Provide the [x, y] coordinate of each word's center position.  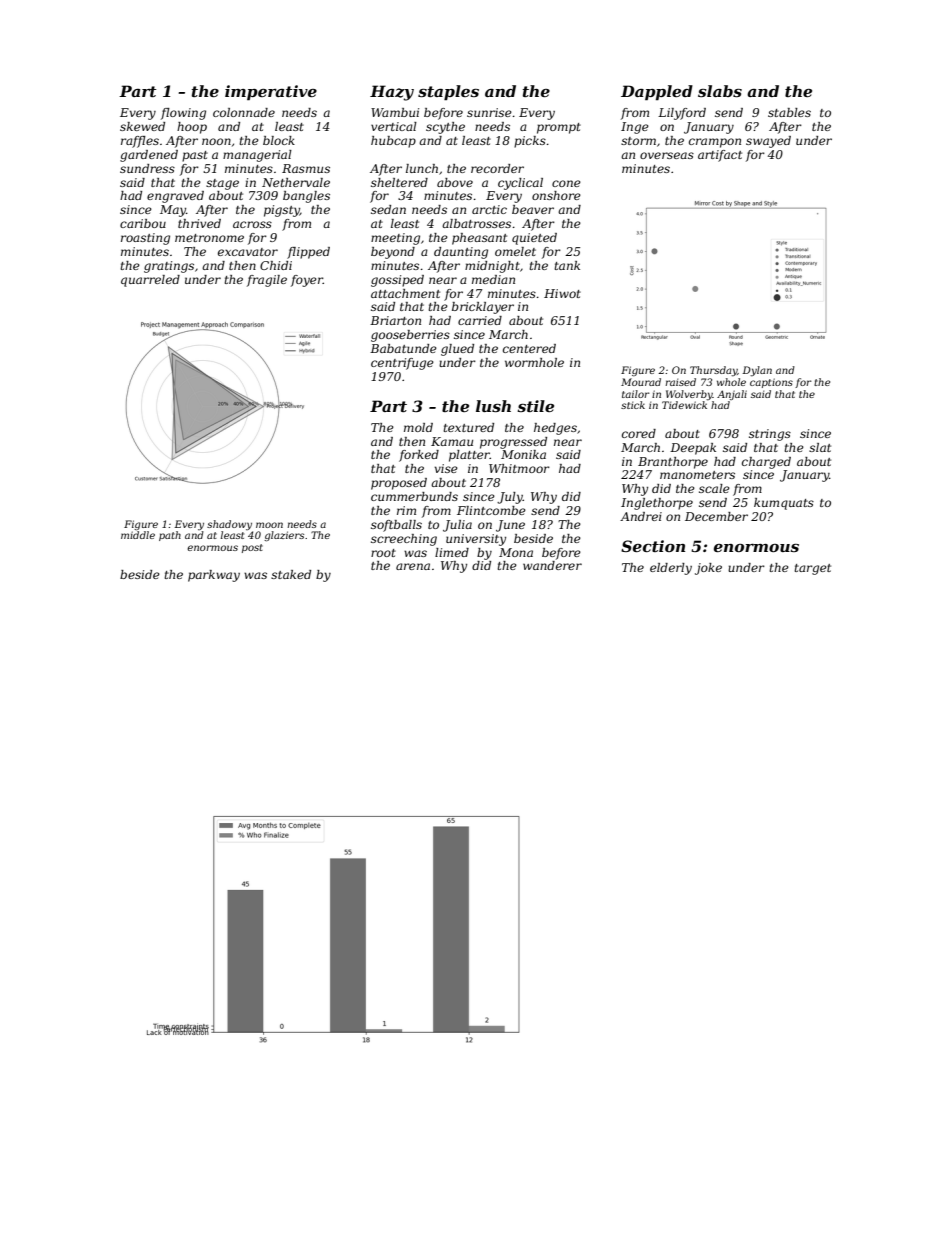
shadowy [229, 525]
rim [406, 510]
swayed [768, 142]
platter [469, 456]
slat [820, 447]
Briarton [395, 320]
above [455, 182]
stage [222, 184]
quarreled [150, 281]
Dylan [757, 371]
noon [216, 141]
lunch [422, 168]
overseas [667, 155]
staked [291, 574]
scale [714, 488]
